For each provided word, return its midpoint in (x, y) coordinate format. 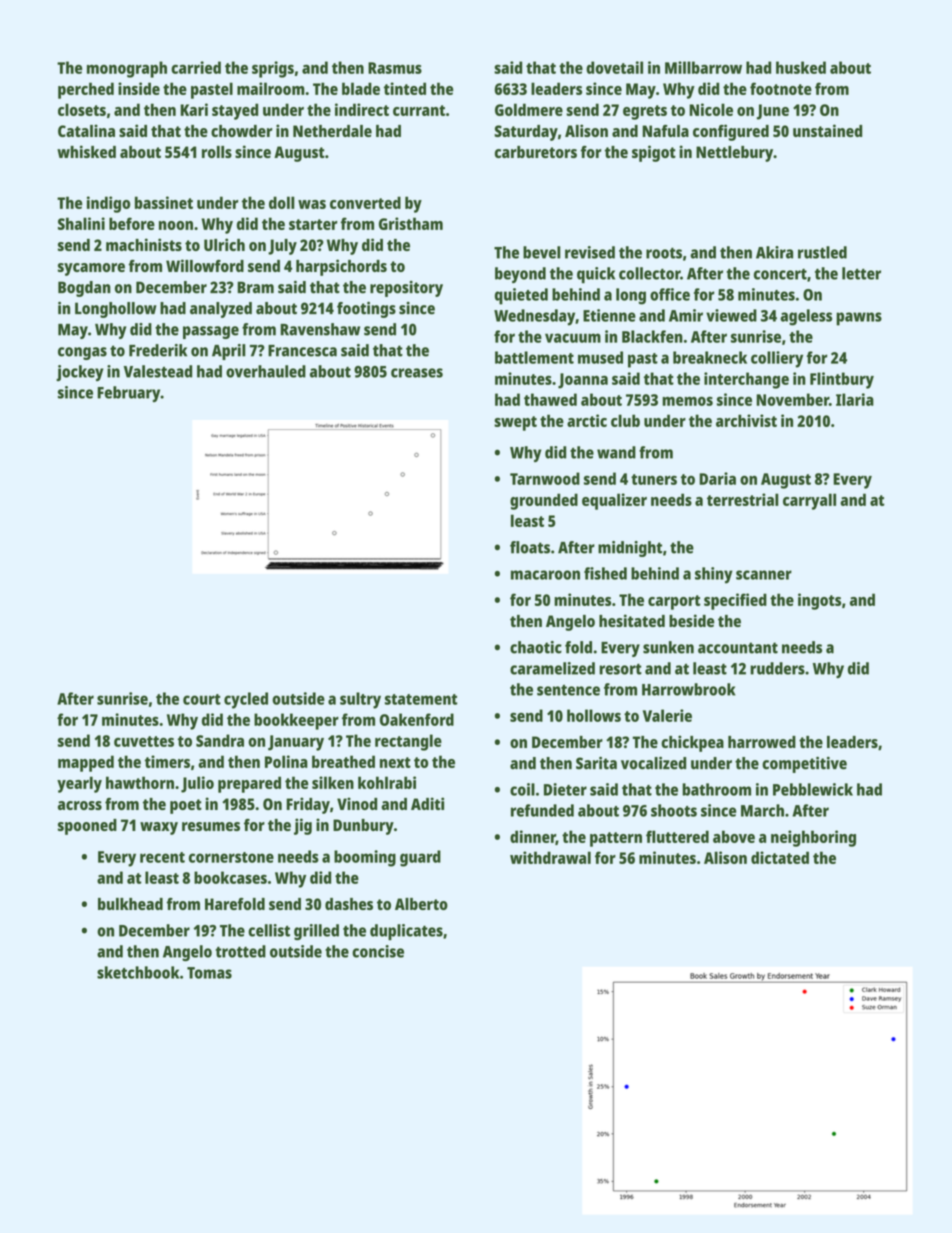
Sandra (220, 740)
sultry (360, 700)
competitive (804, 764)
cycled (246, 700)
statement (421, 699)
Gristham (411, 223)
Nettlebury (734, 154)
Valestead (158, 371)
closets (82, 109)
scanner (764, 575)
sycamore (91, 269)
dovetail (614, 67)
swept (515, 423)
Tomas (209, 973)
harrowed (762, 742)
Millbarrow (703, 67)
